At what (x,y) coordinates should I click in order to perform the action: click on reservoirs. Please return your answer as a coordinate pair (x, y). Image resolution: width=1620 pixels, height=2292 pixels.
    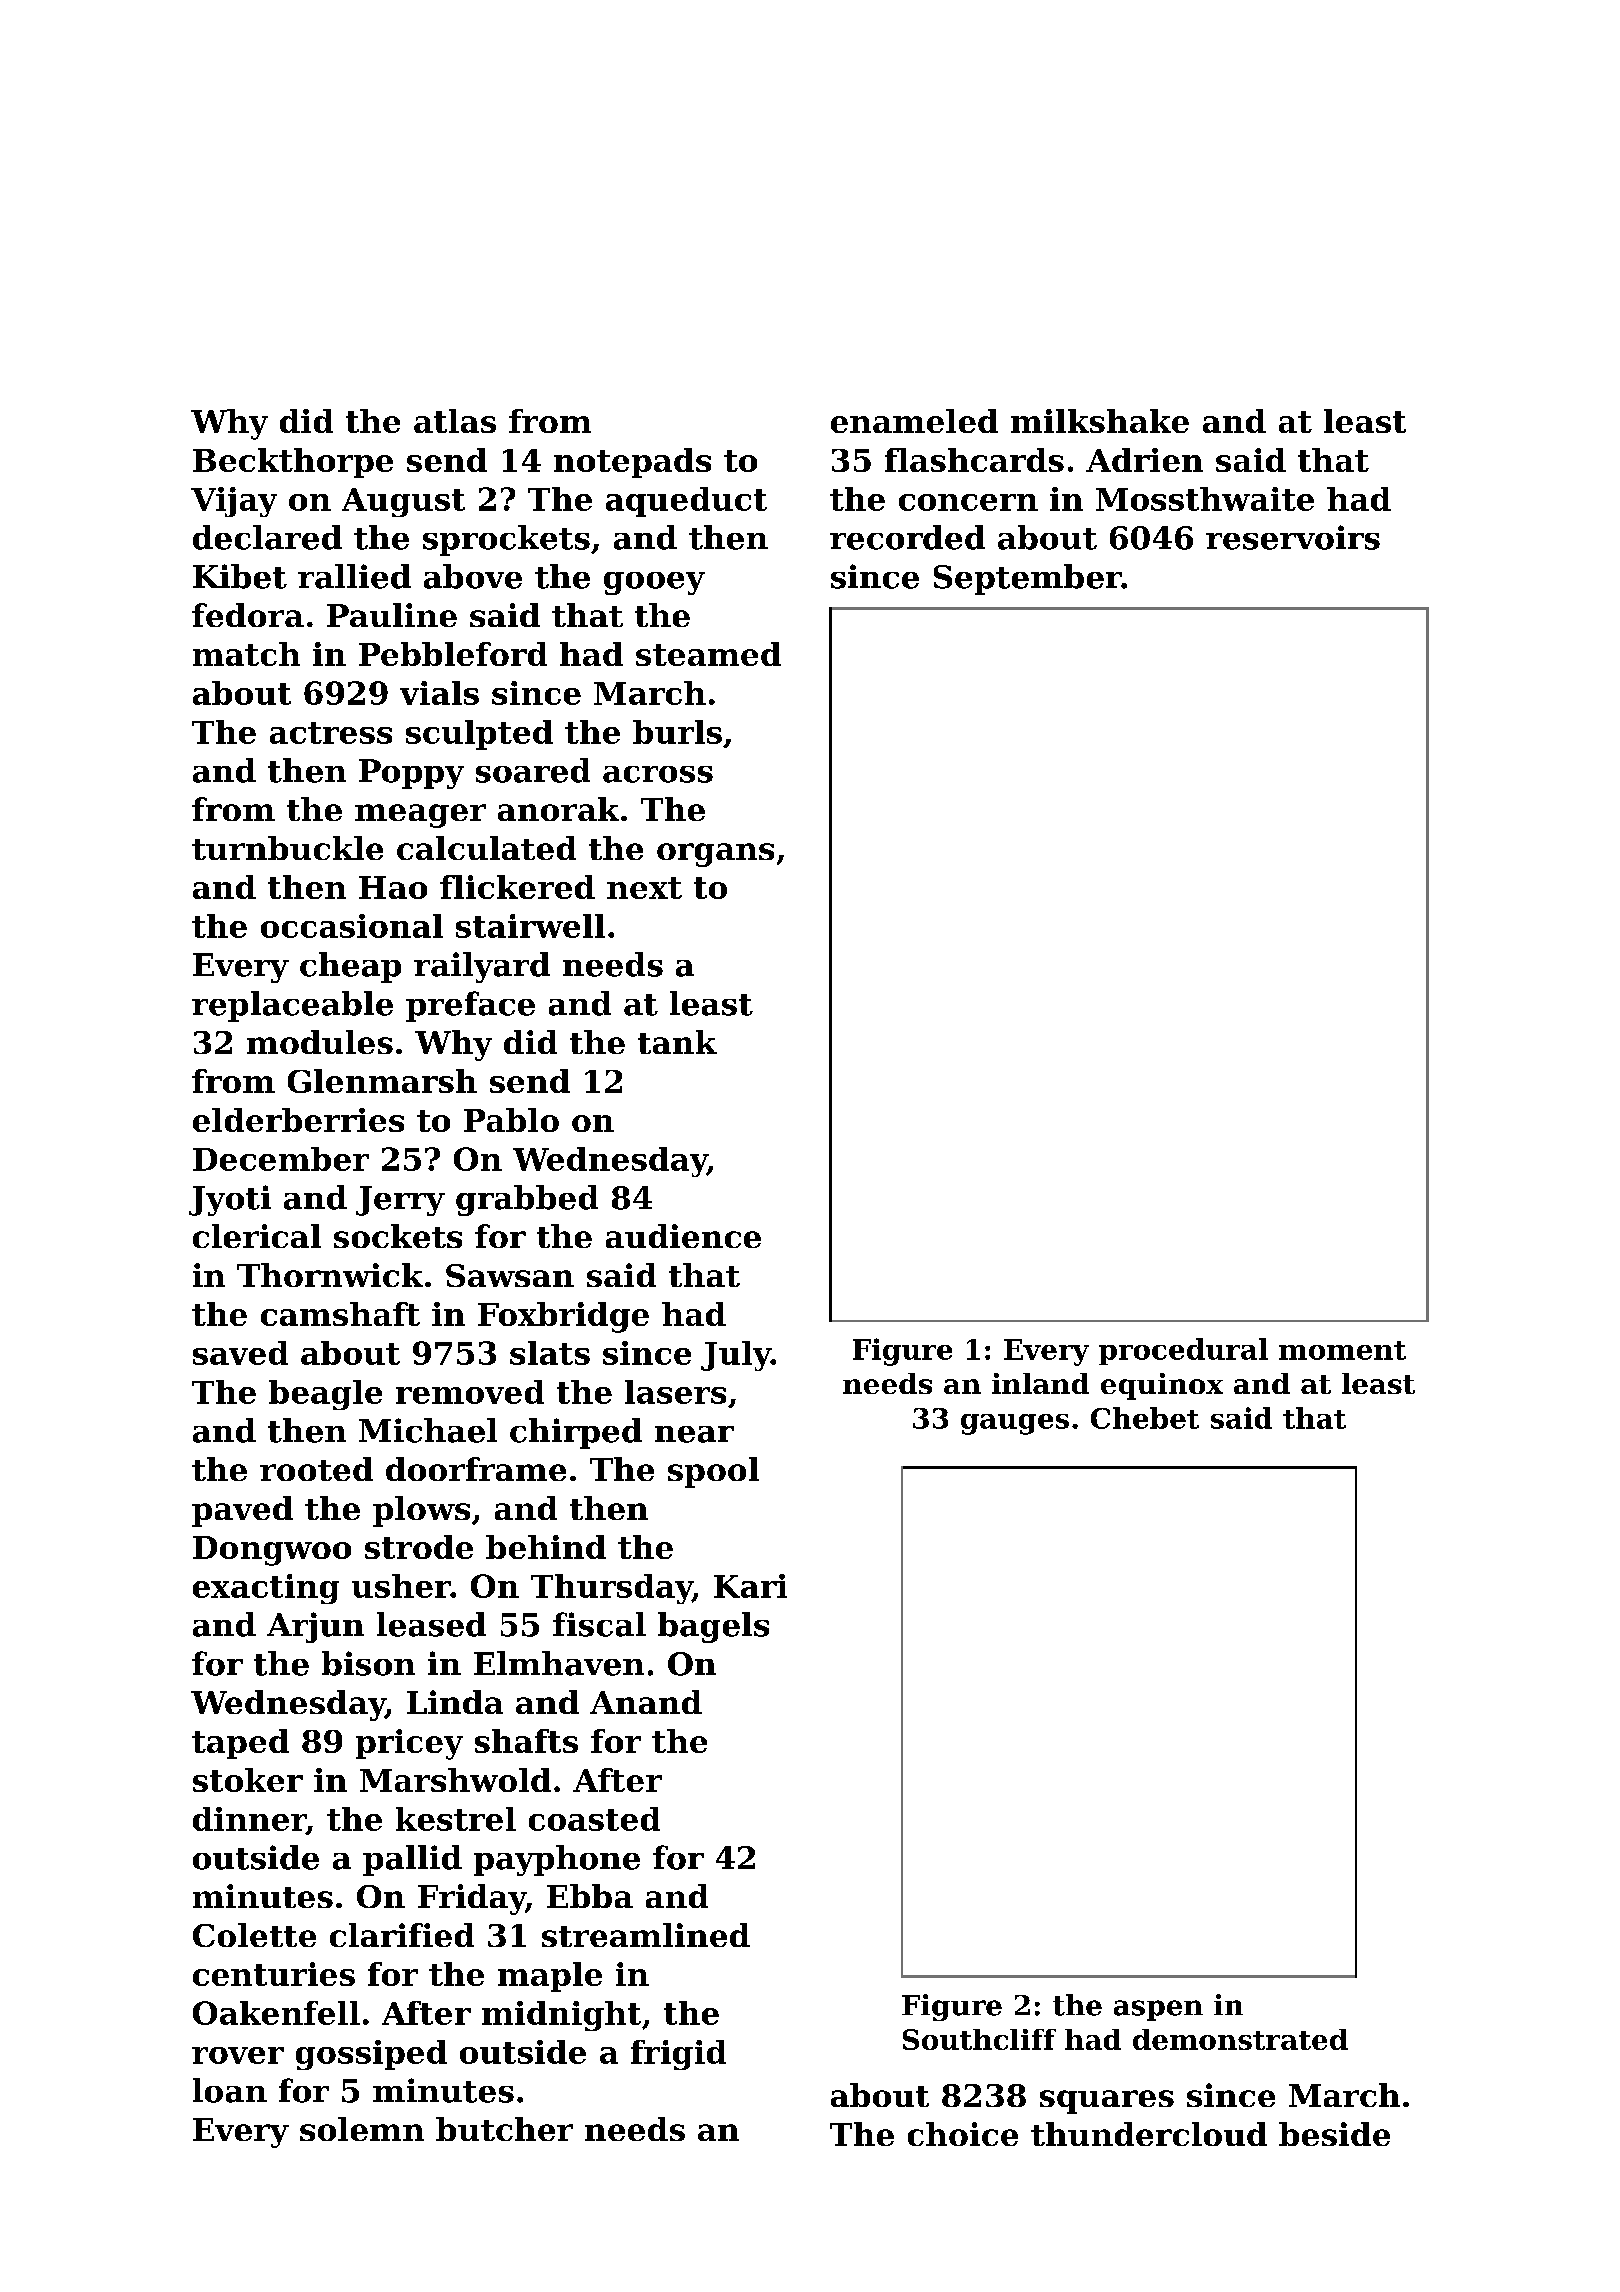
    Looking at the image, I should click on (1293, 537).
